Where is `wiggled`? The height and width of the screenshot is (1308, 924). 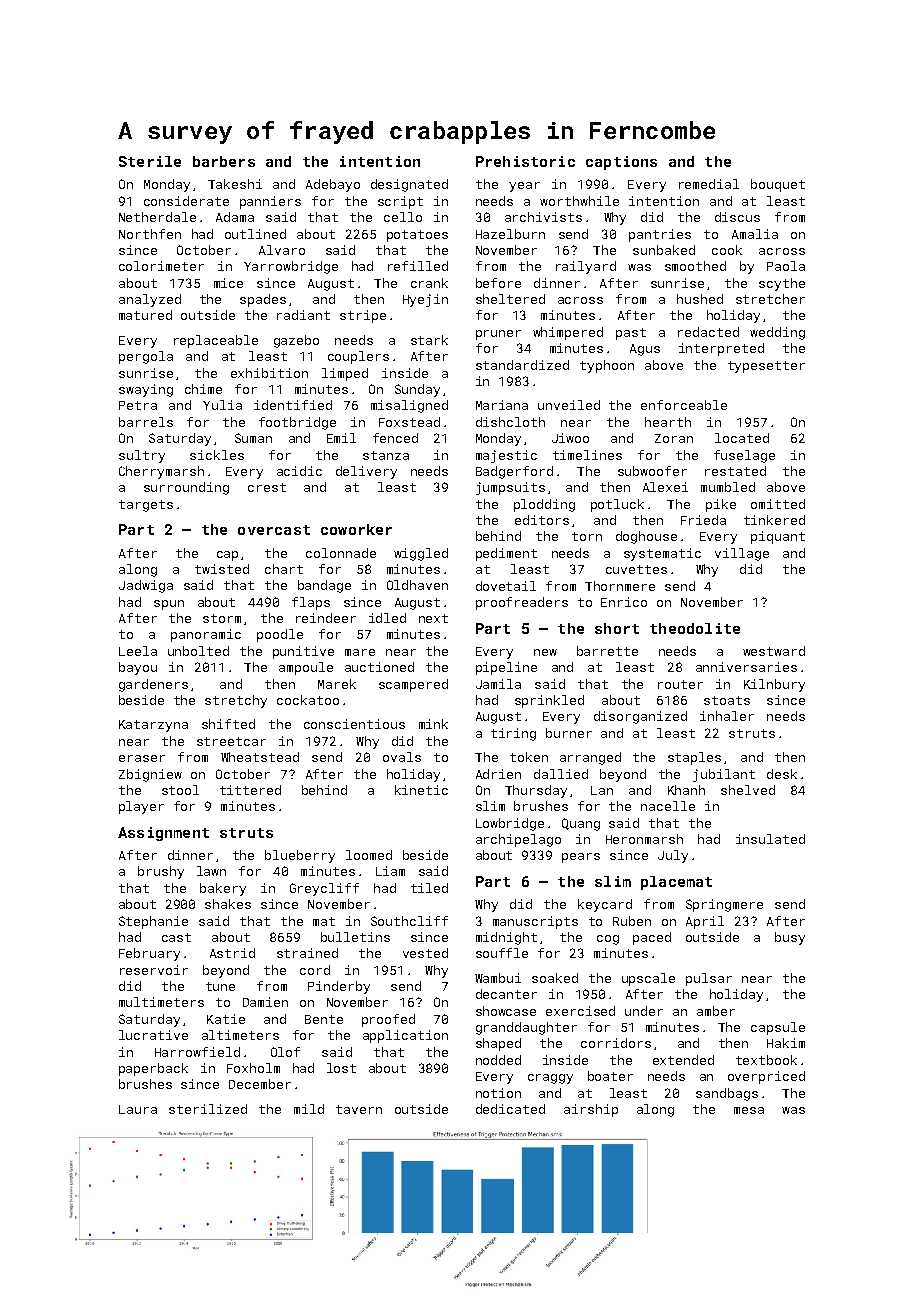 wiggled is located at coordinates (421, 554).
